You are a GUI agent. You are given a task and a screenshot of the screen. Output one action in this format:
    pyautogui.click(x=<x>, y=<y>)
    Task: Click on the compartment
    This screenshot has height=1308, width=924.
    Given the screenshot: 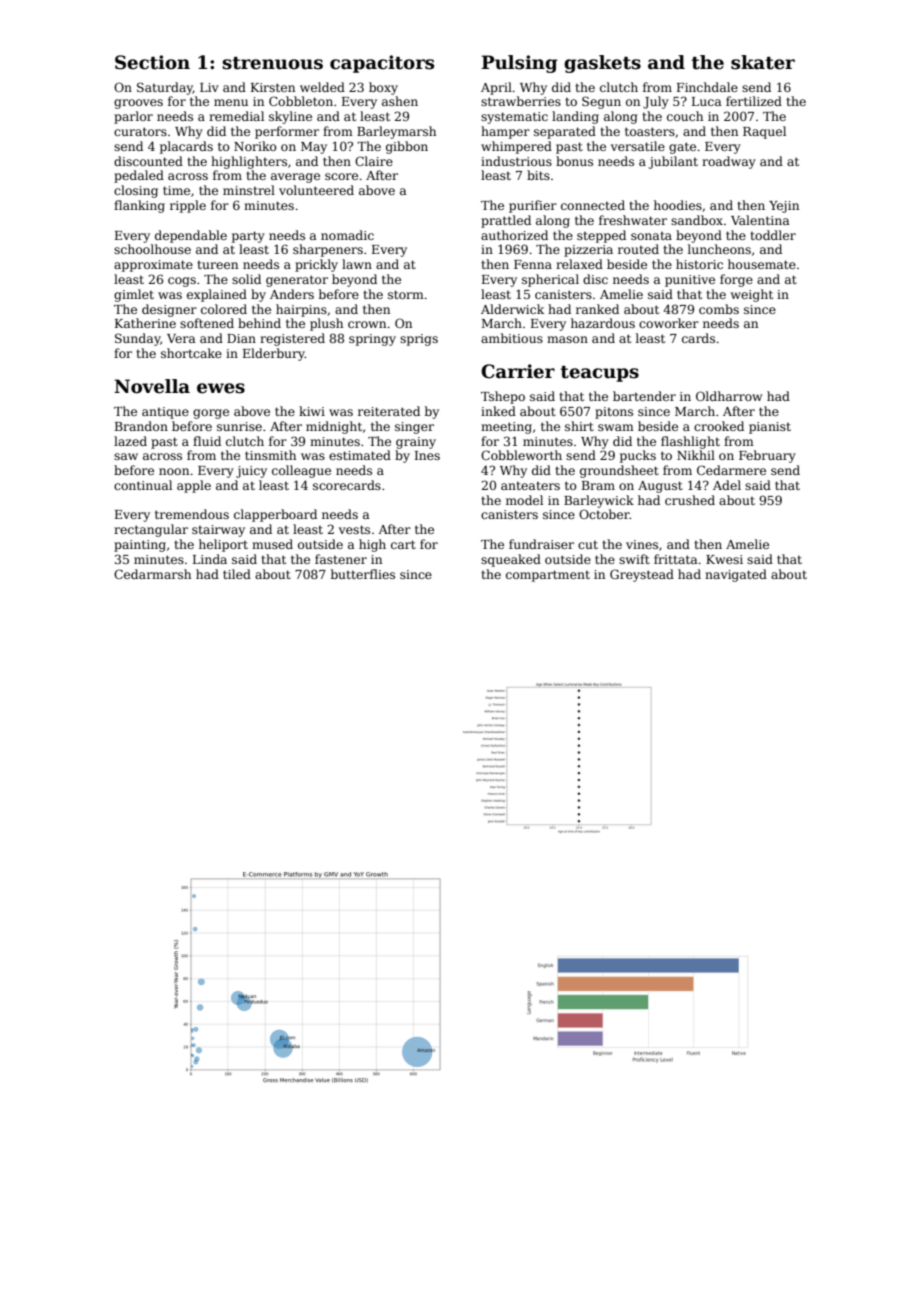 What is the action you would take?
    pyautogui.click(x=548, y=576)
